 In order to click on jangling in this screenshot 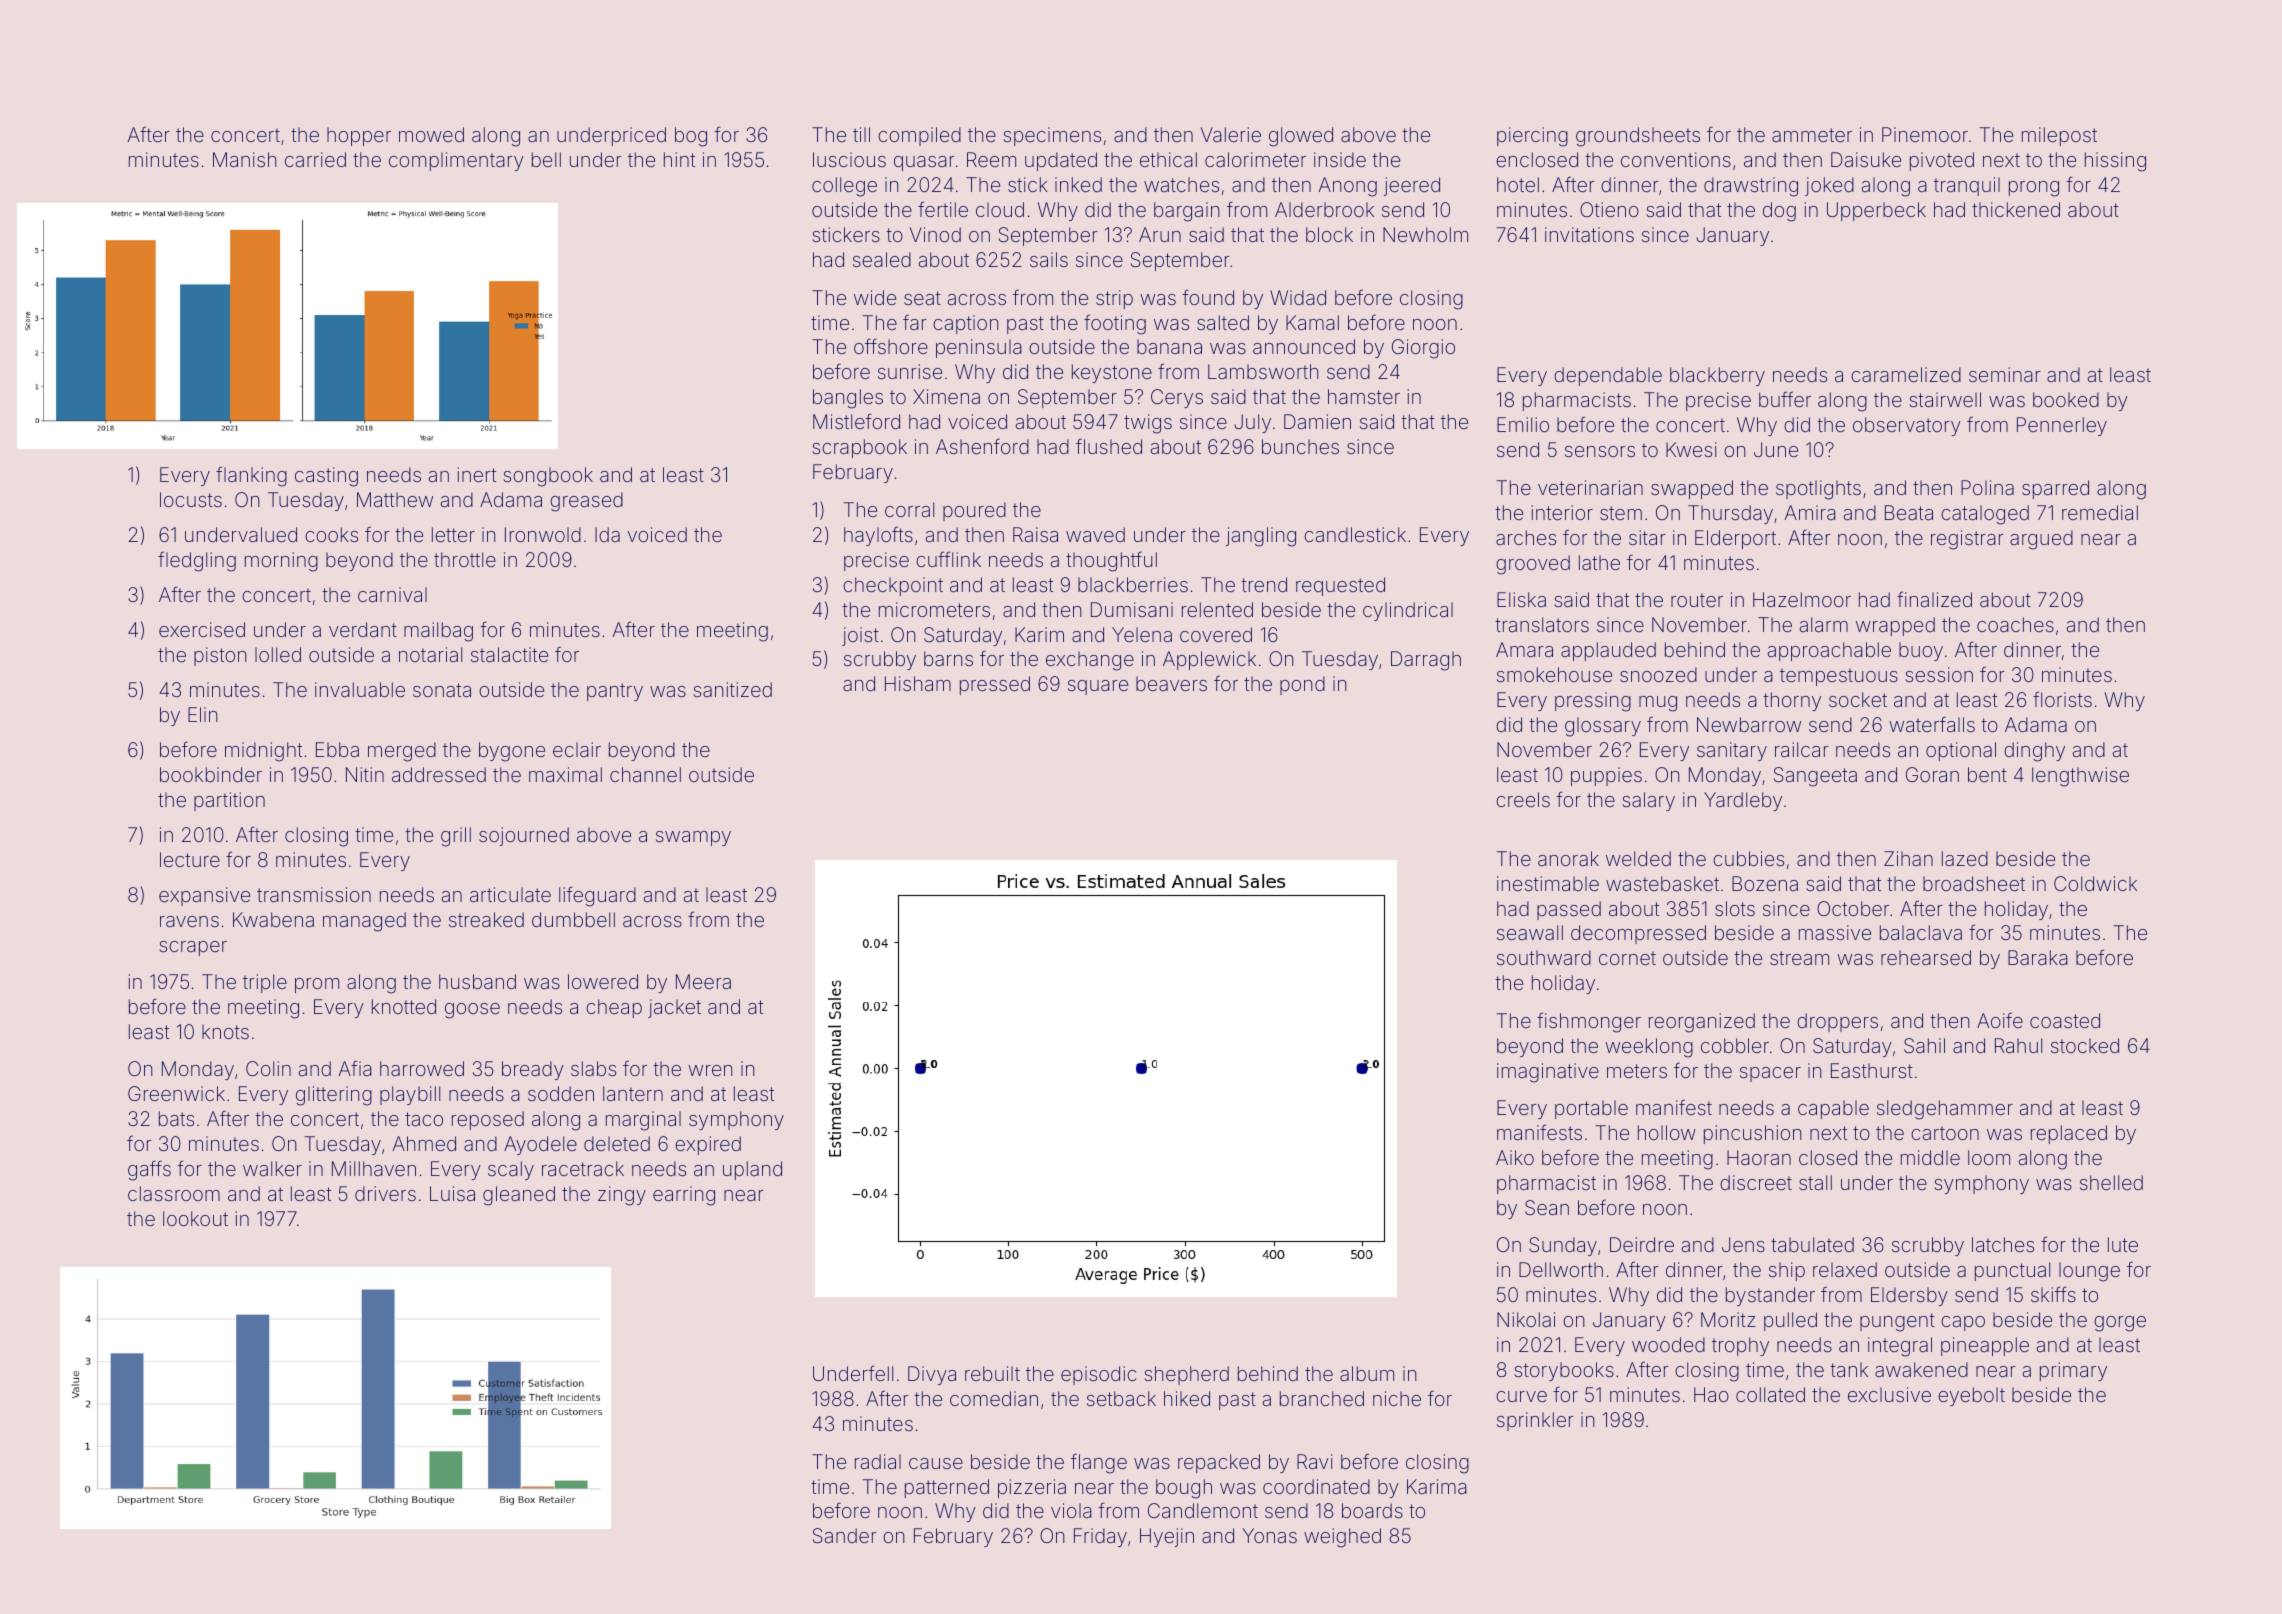, I will do `click(1261, 537)`.
